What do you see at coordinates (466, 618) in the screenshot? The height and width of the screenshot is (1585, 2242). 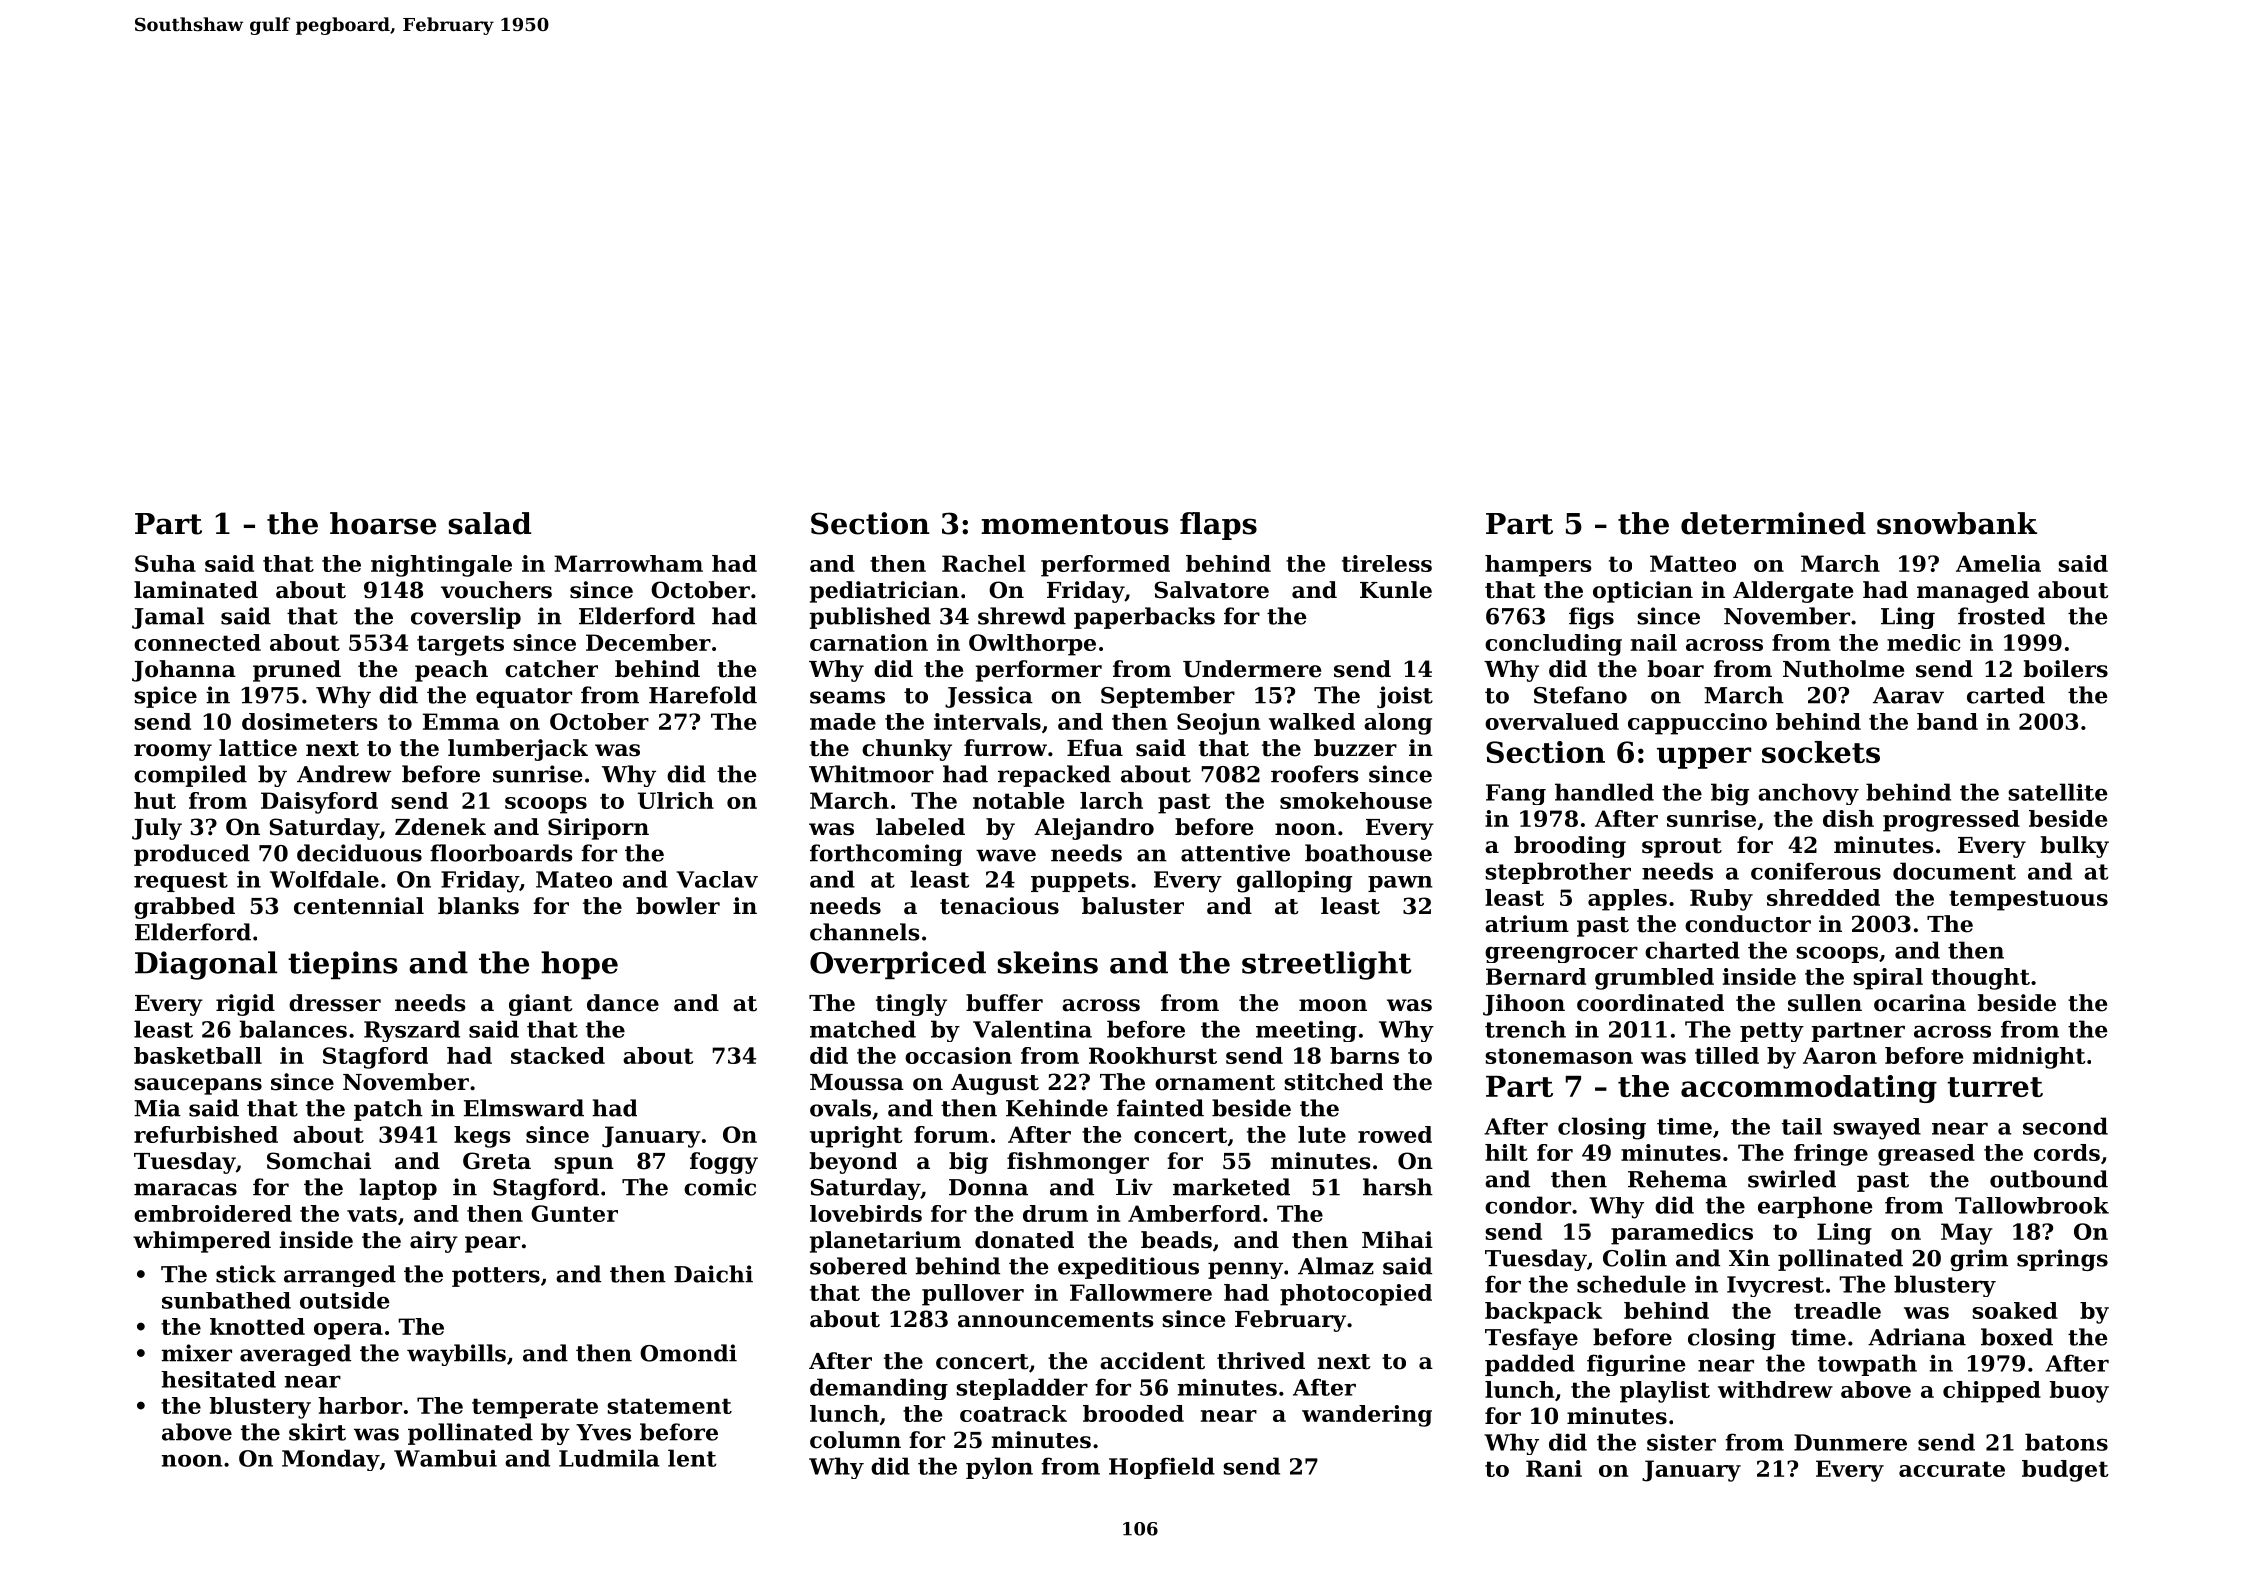 I see `coverslip` at bounding box center [466, 618].
